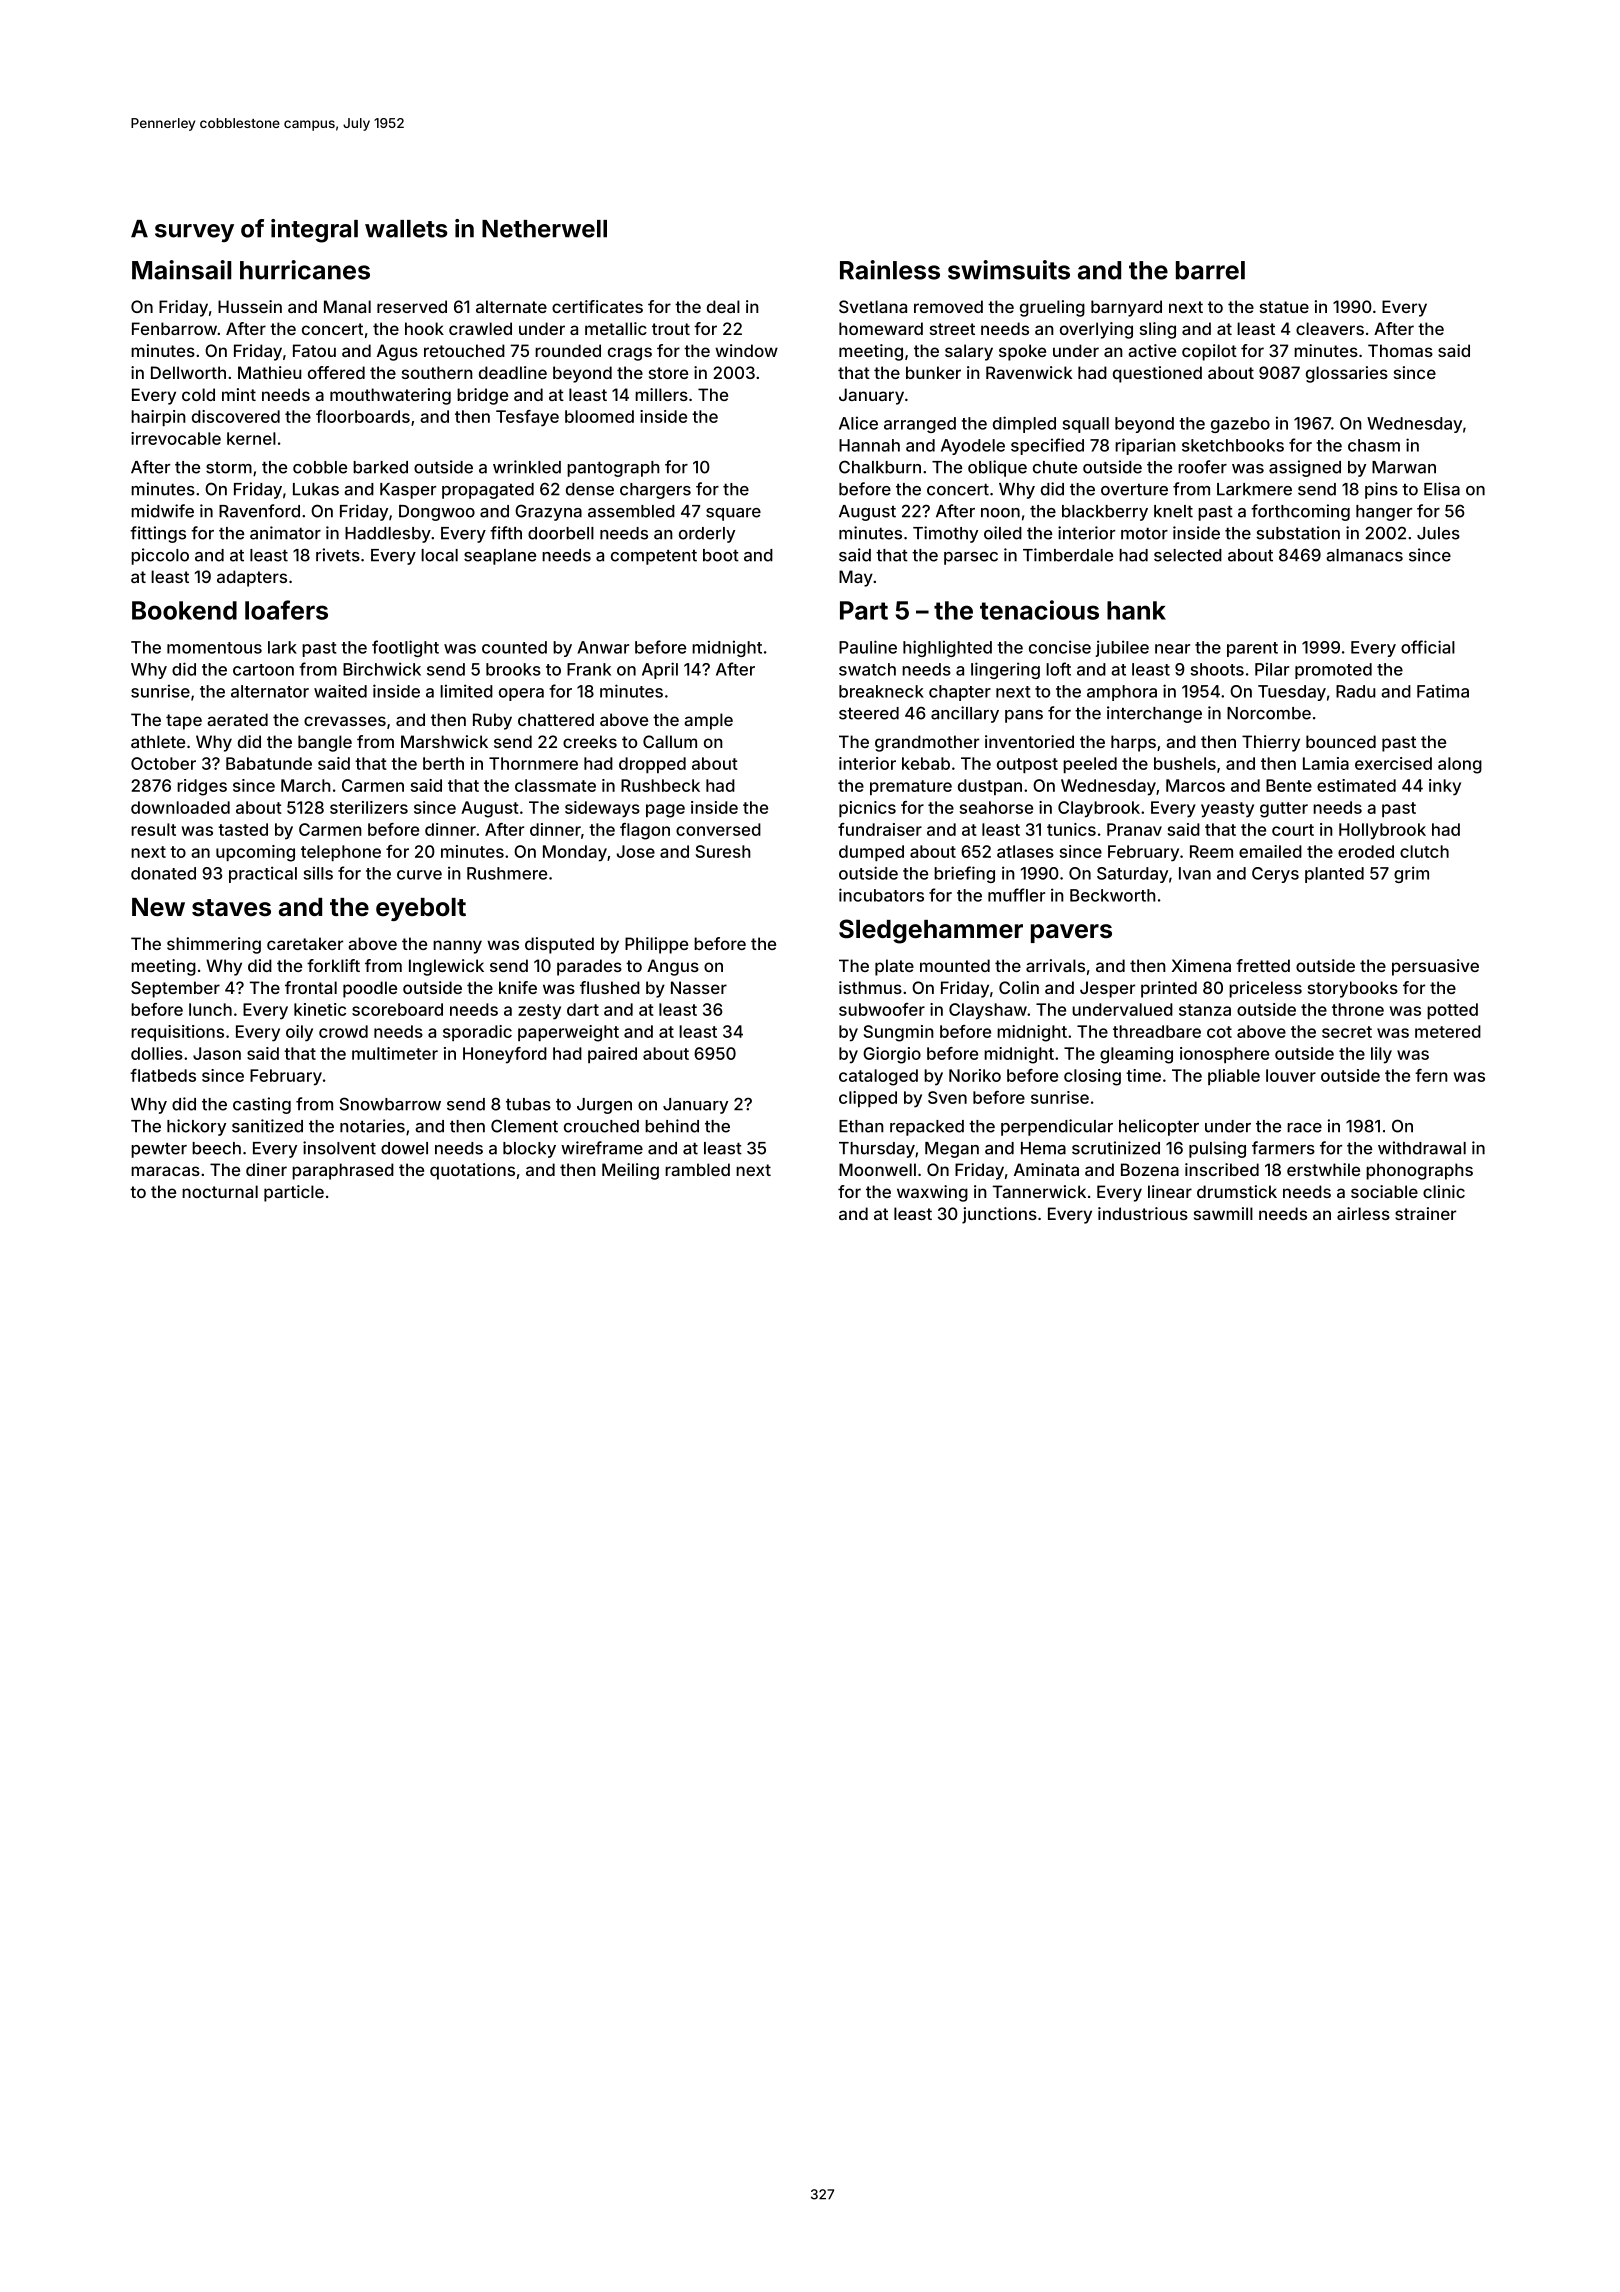 This document has width=1620, height=2292. Describe the element at coordinates (343, 1171) in the document. I see `paraphrased` at that location.
